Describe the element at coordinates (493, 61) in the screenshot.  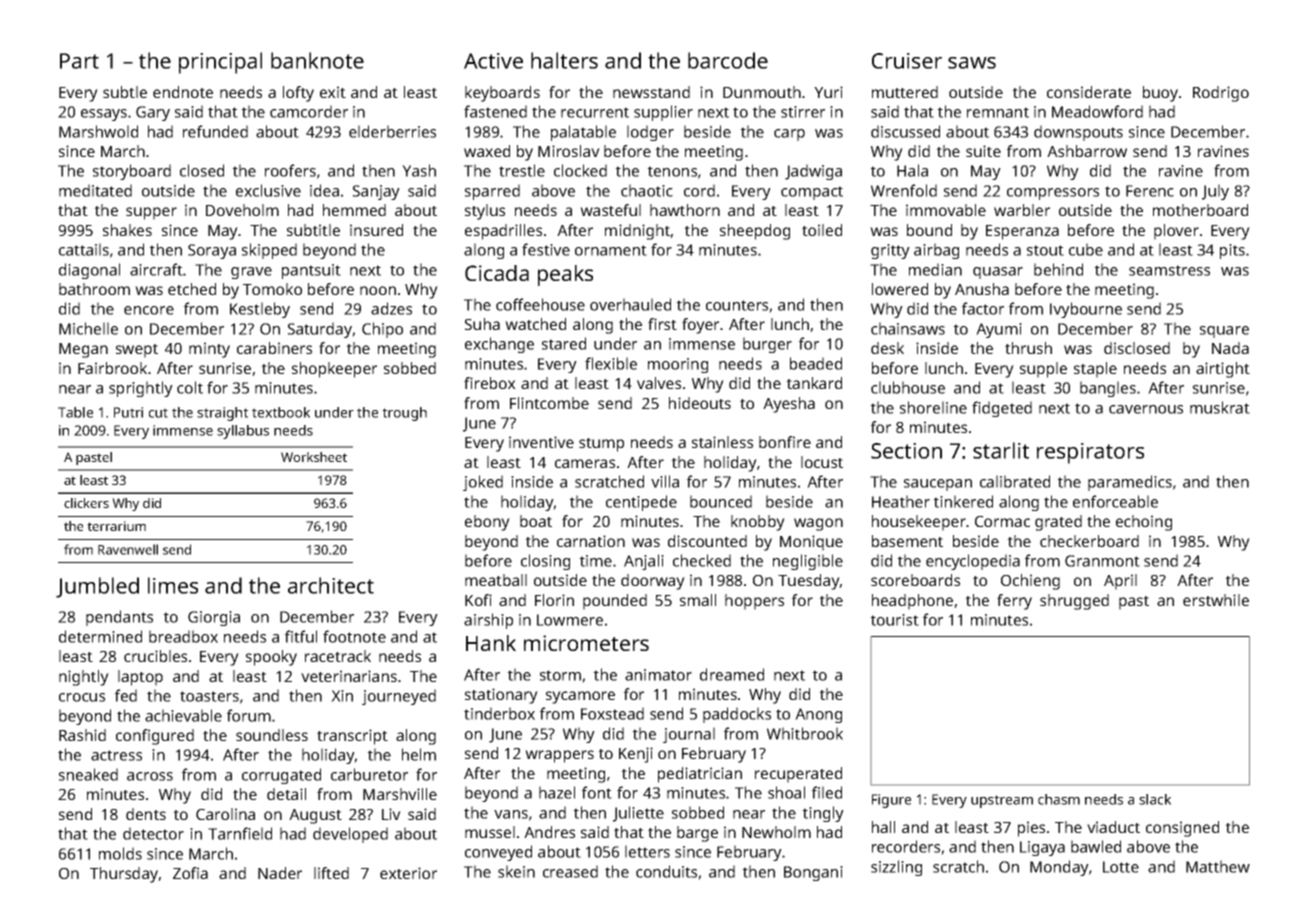
I see `Active` at that location.
